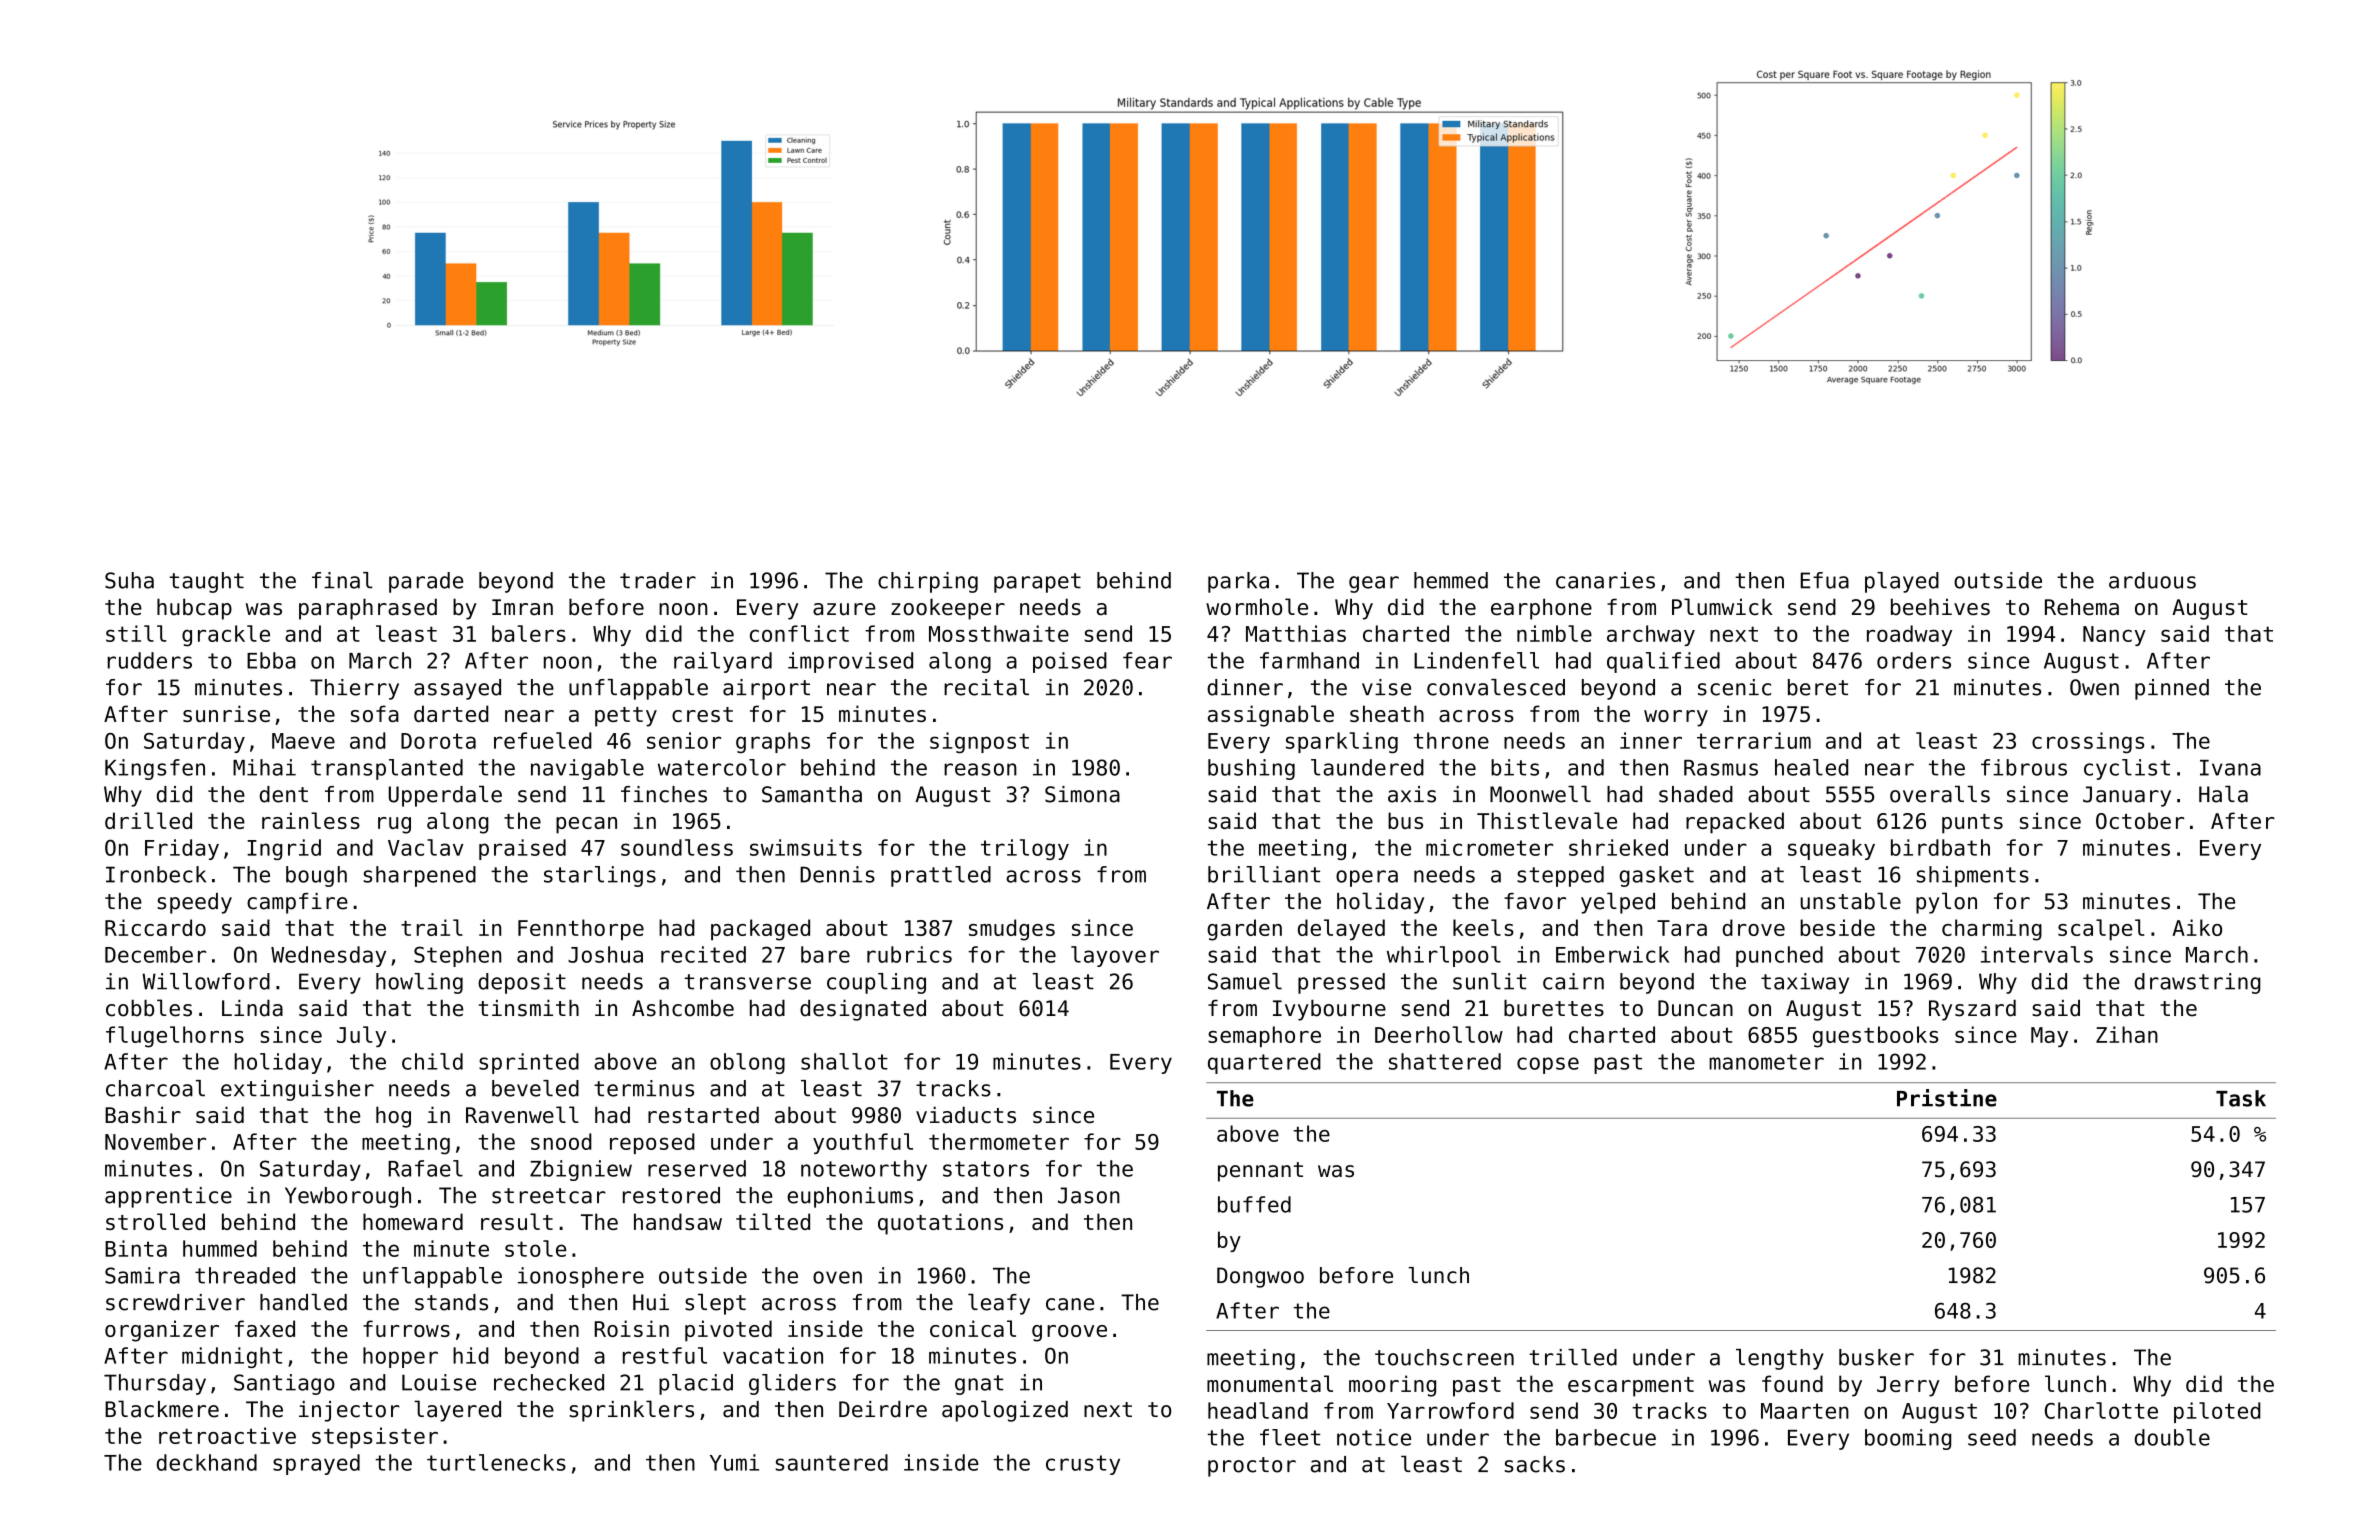 This screenshot has width=2380, height=1540. I want to click on Matthias, so click(1296, 633).
